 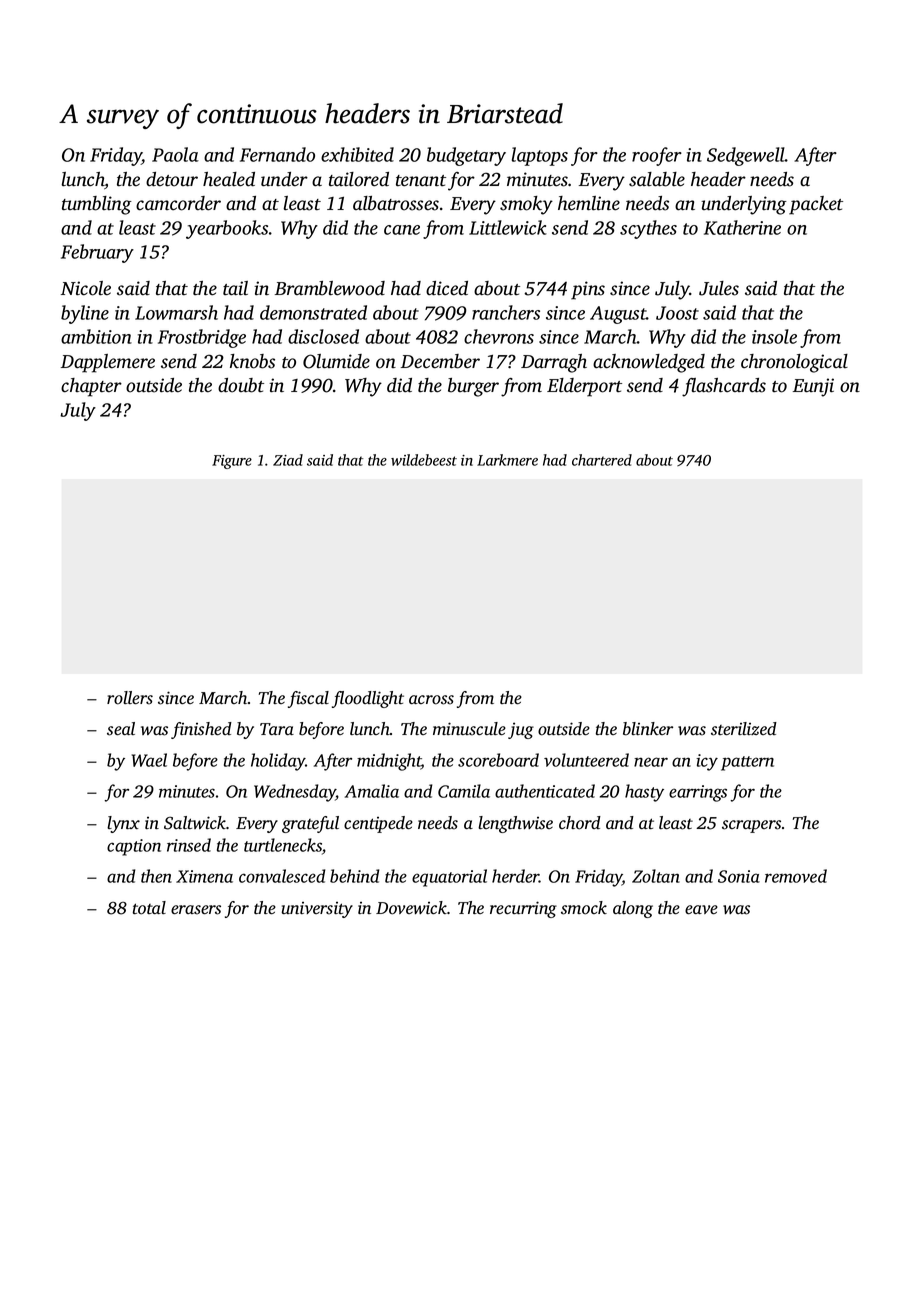 What do you see at coordinates (196, 910) in the image?
I see `erasers` at bounding box center [196, 910].
